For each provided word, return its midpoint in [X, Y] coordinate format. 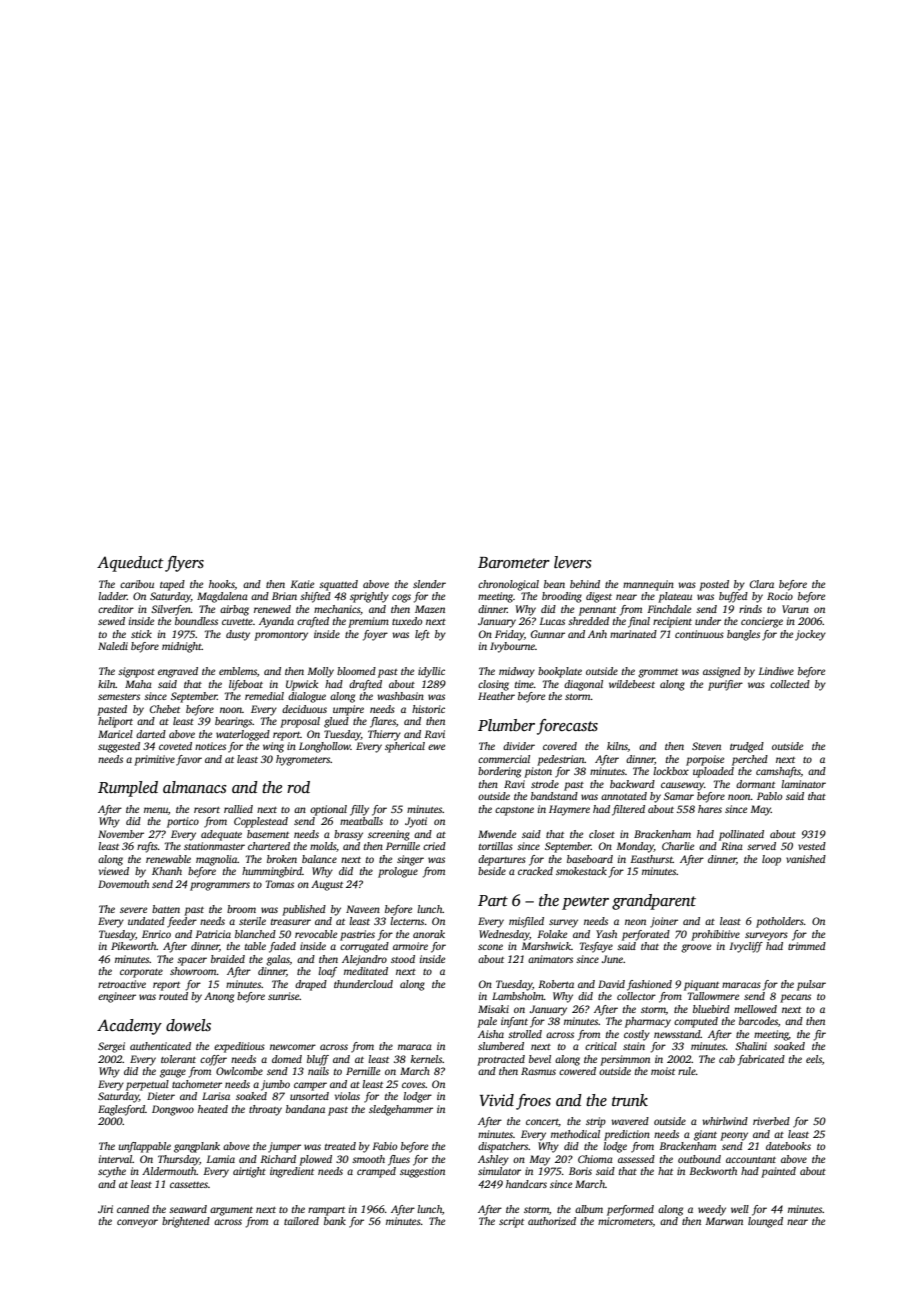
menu [156, 810]
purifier [725, 685]
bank [335, 1221]
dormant [755, 784]
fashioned [649, 985]
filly [359, 810]
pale [487, 1022]
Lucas [552, 621]
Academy [129, 1027]
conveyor [137, 1223]
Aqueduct [130, 564]
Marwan [724, 1221]
